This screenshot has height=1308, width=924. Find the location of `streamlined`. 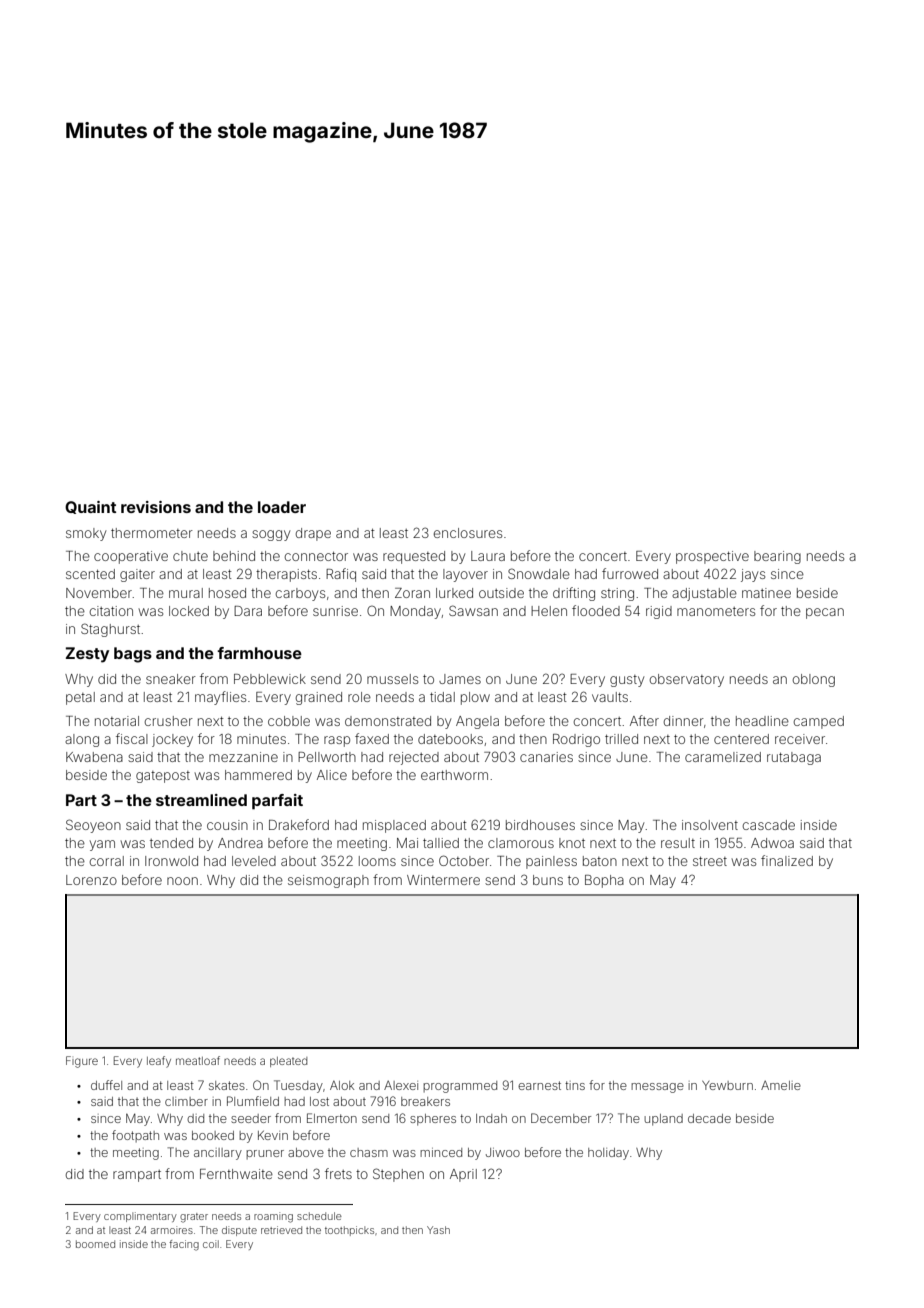

streamlined is located at coordinates (201, 800).
